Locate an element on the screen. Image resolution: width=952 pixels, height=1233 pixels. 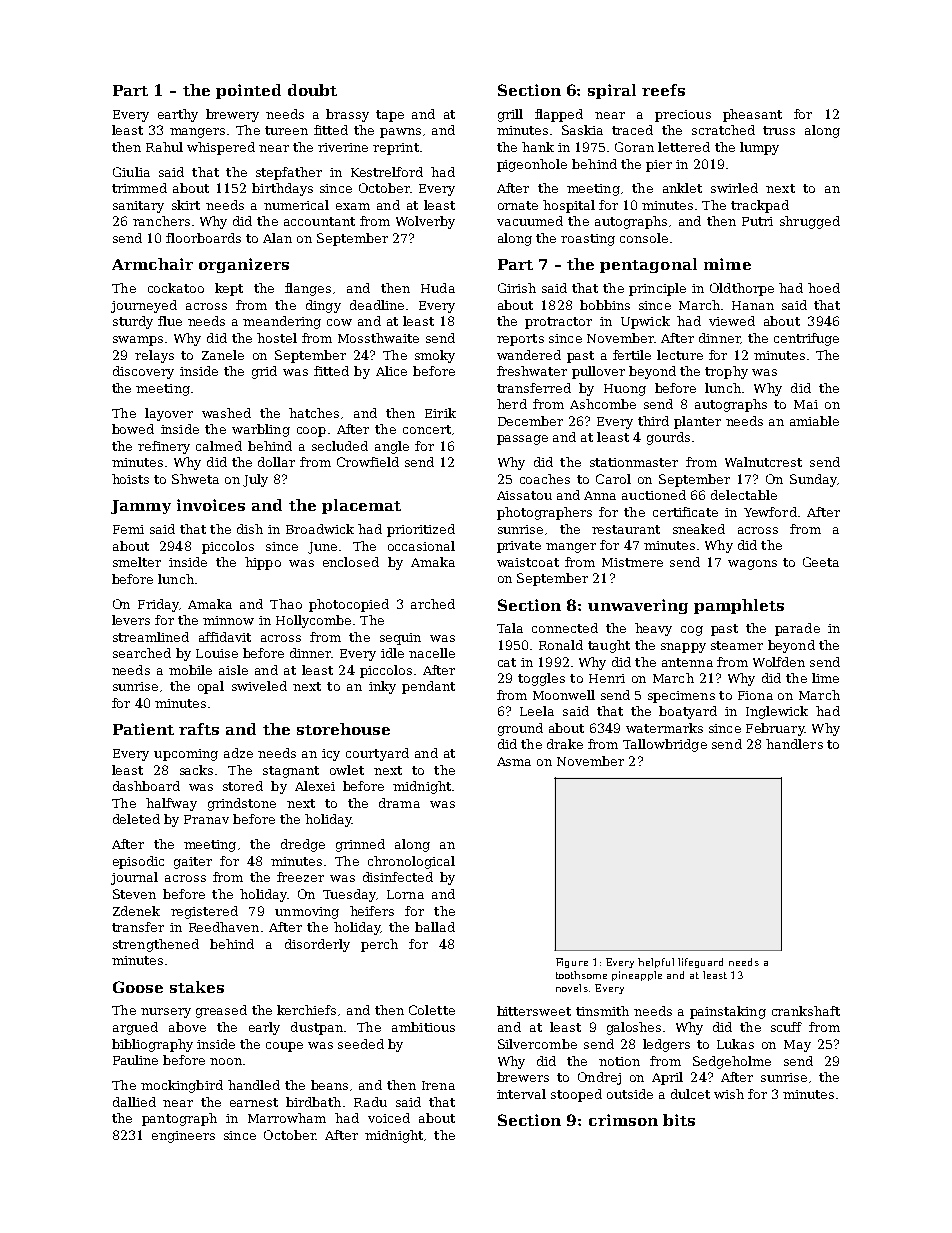
pointed is located at coordinates (248, 91).
